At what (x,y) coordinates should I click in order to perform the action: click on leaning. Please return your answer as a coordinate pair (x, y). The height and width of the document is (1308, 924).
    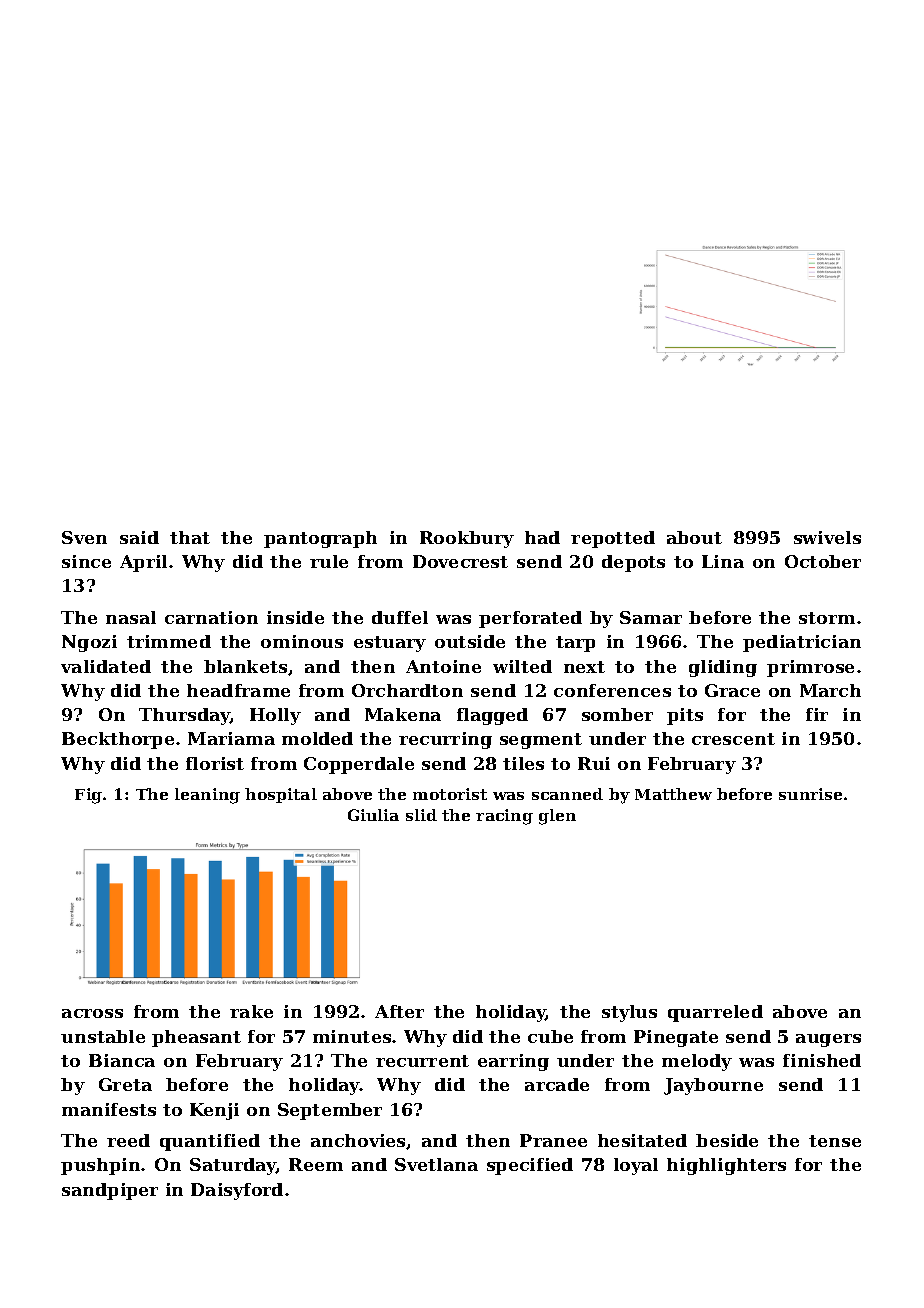
    Looking at the image, I should click on (207, 796).
